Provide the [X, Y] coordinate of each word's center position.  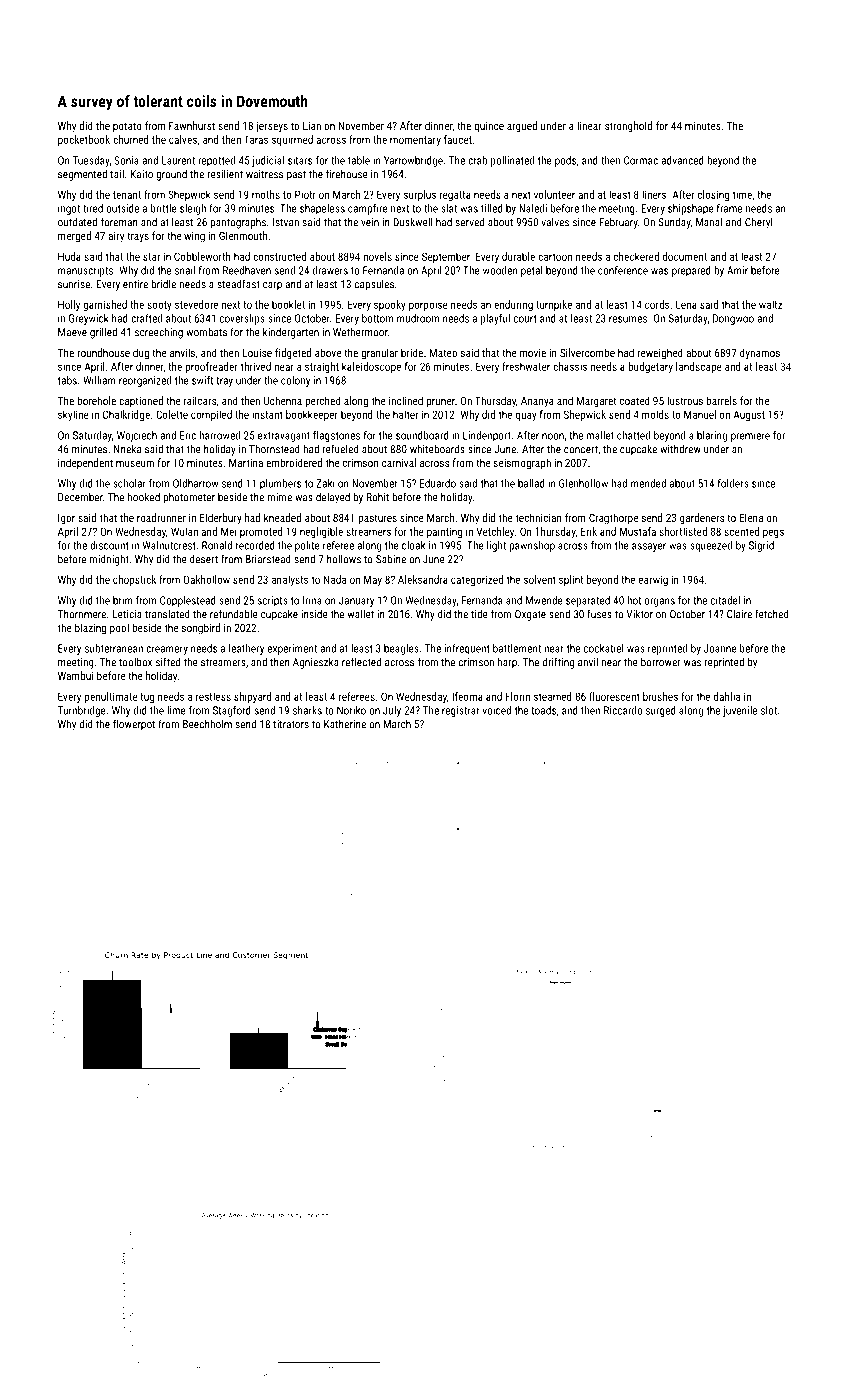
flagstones [336, 436]
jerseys [272, 127]
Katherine [345, 724]
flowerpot [134, 725]
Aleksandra [423, 579]
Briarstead [268, 559]
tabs [67, 380]
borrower [661, 662]
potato [127, 127]
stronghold [628, 127]
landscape [699, 367]
